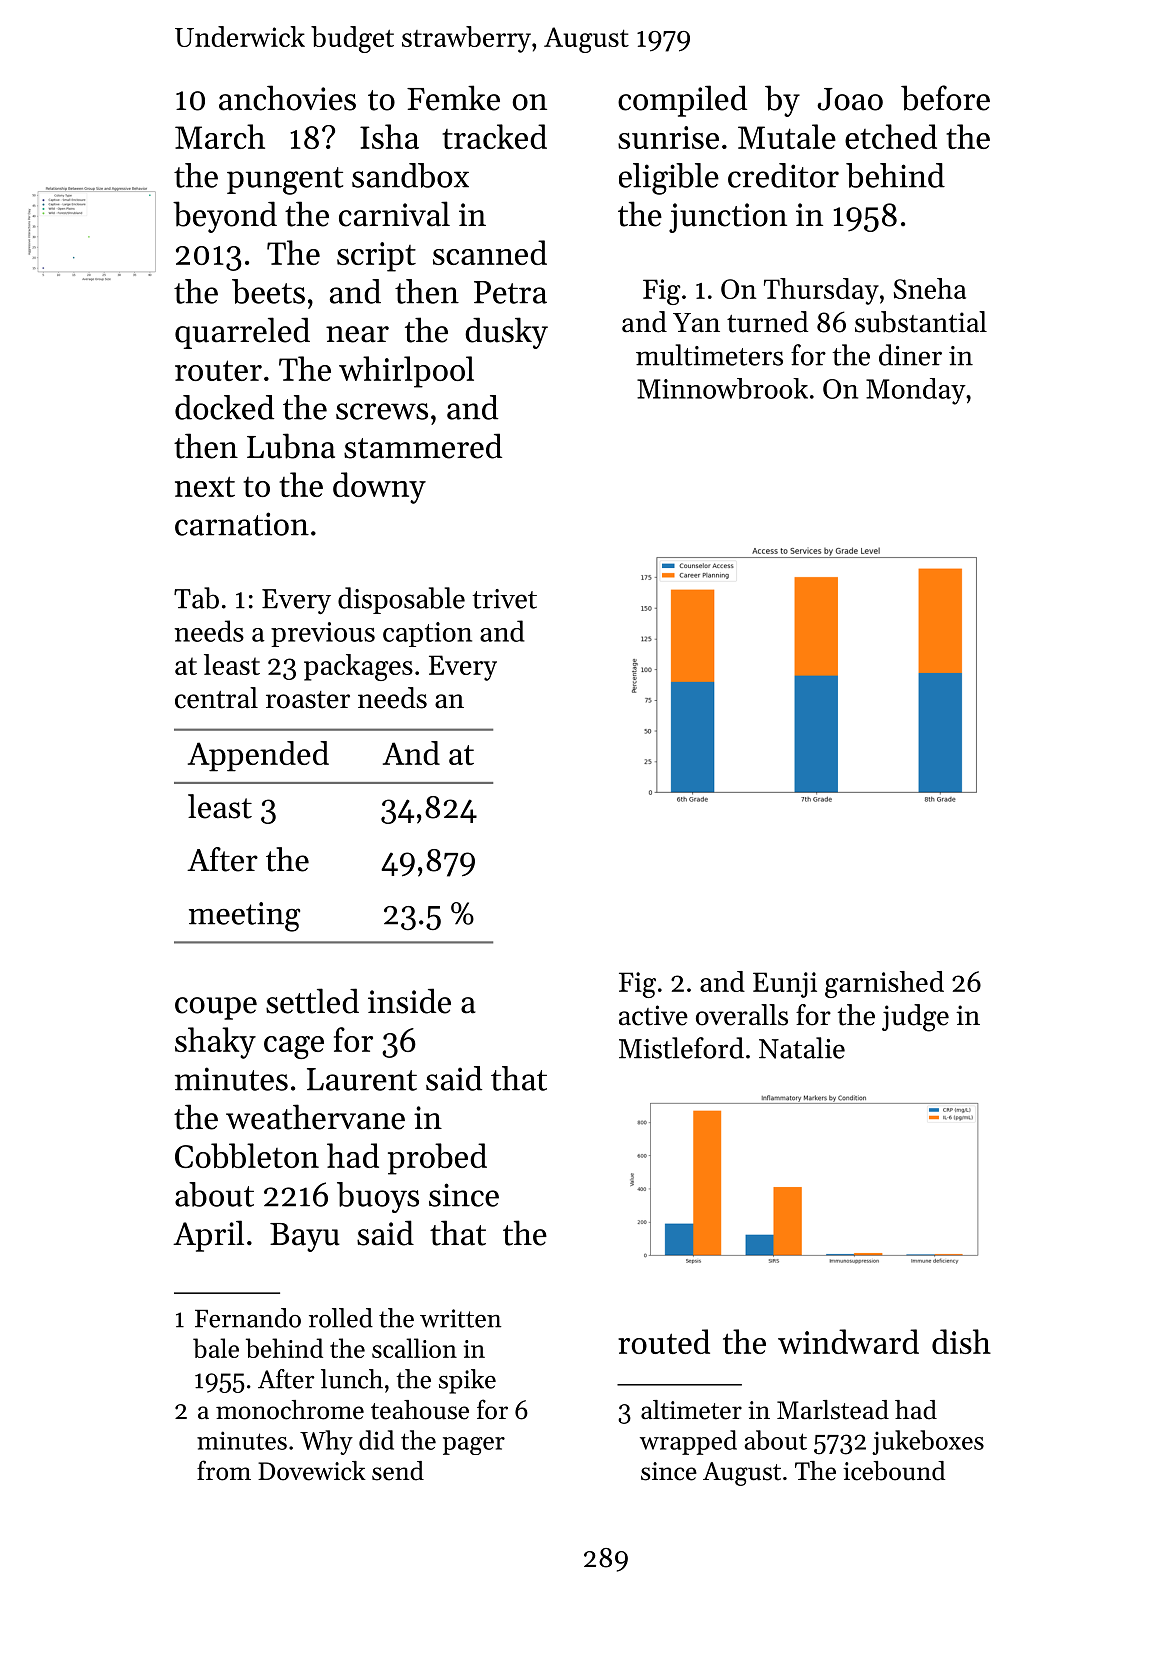 The width and height of the page is (1165, 1654). Describe the element at coordinates (915, 1018) in the page. I see `judge` at that location.
